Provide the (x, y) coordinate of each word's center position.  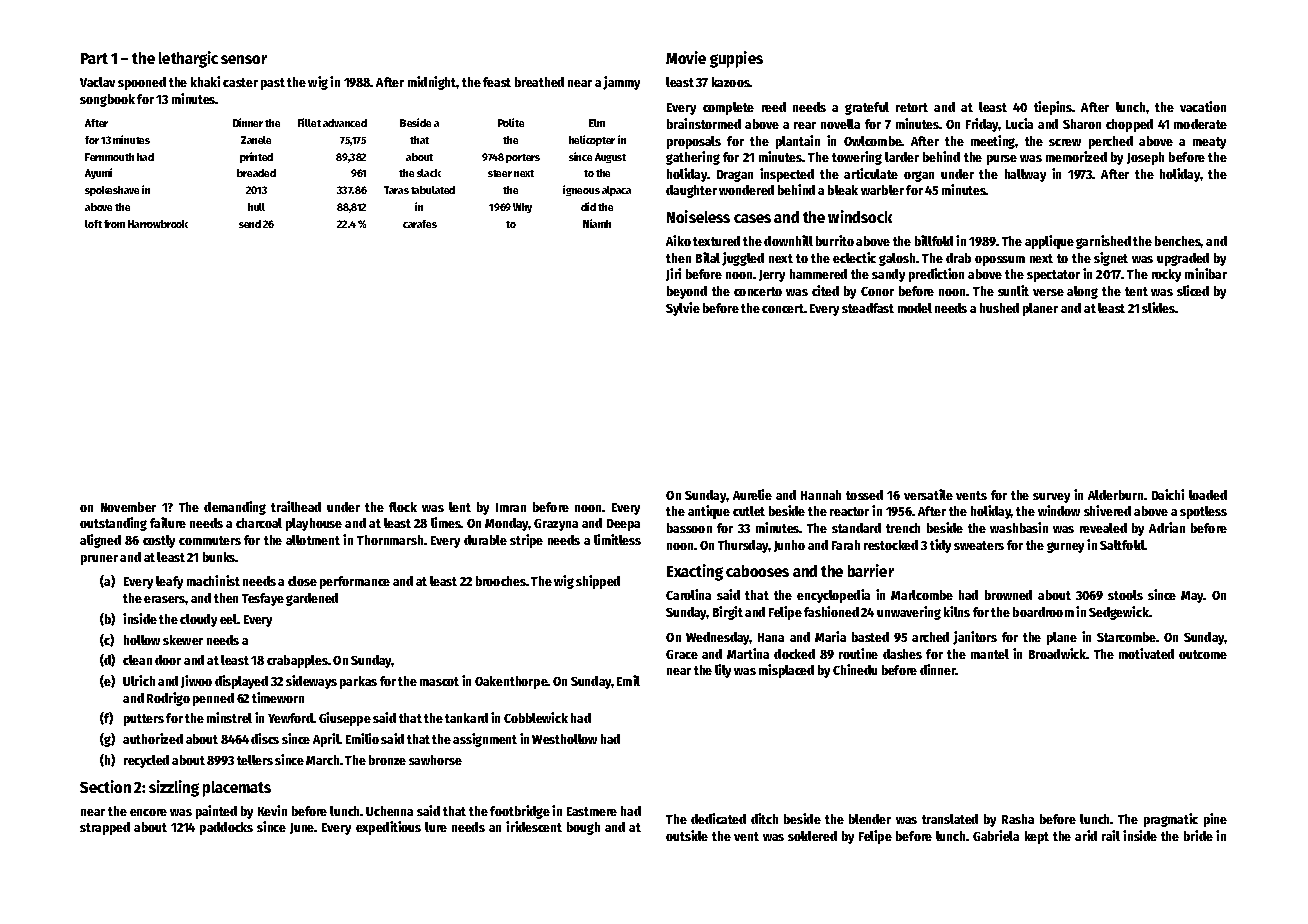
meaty (1209, 143)
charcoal (259, 523)
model (915, 308)
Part (94, 58)
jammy (621, 83)
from (114, 224)
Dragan (735, 176)
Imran (511, 507)
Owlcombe (873, 141)
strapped (105, 828)
